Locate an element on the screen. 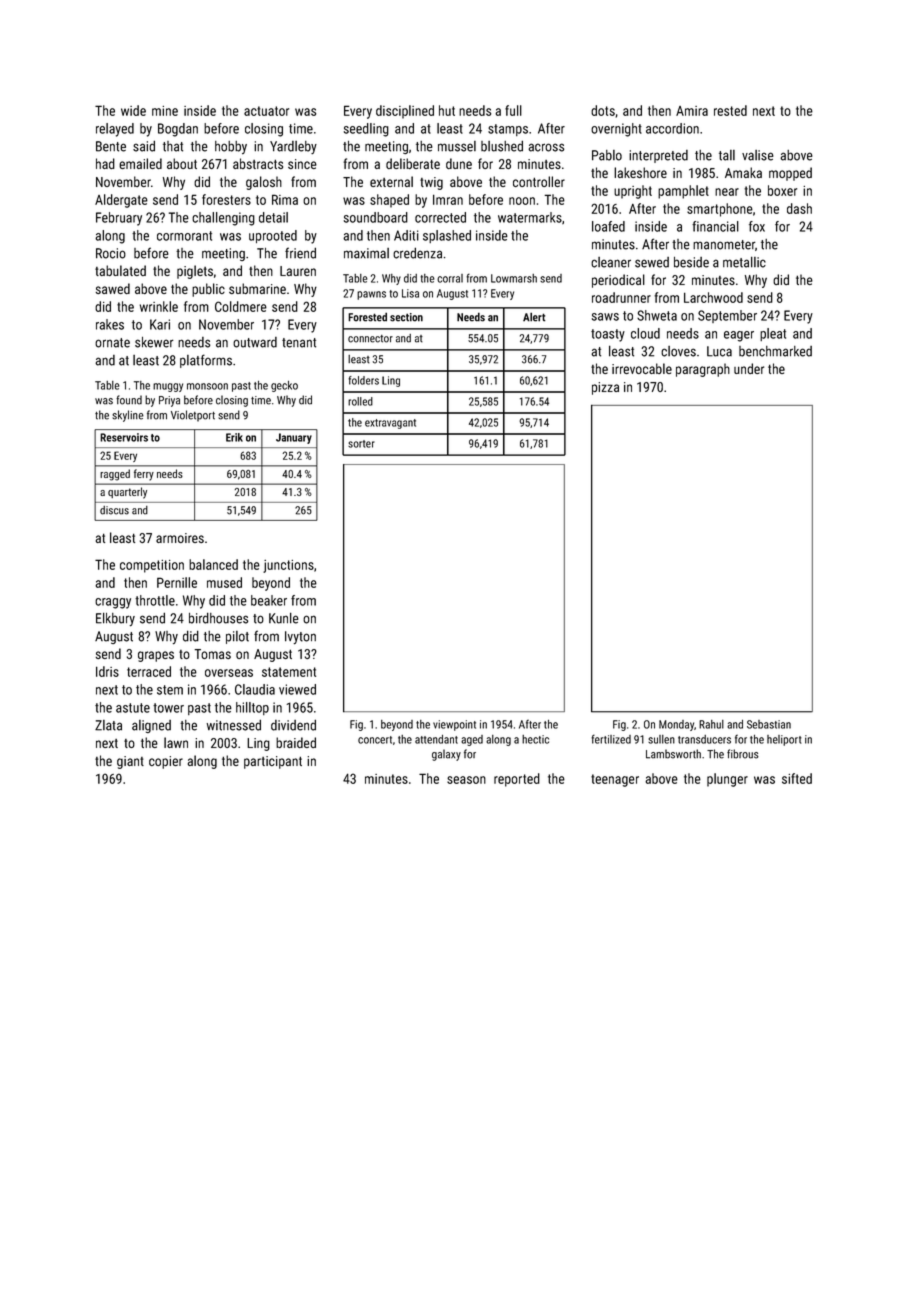 This screenshot has width=908, height=1316. rolled is located at coordinates (360, 401).
